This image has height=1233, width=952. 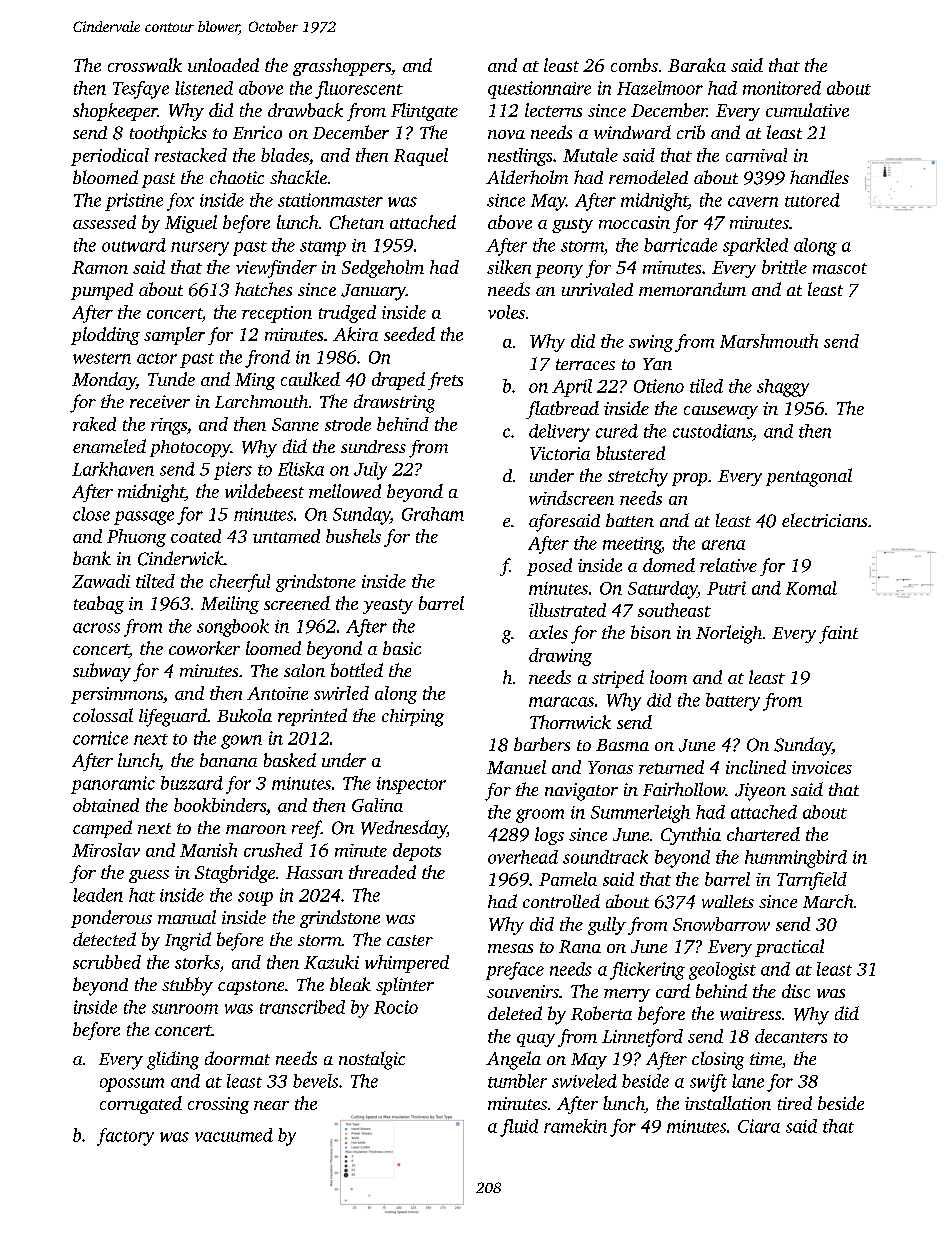 What do you see at coordinates (539, 90) in the image?
I see `questionnaire` at bounding box center [539, 90].
